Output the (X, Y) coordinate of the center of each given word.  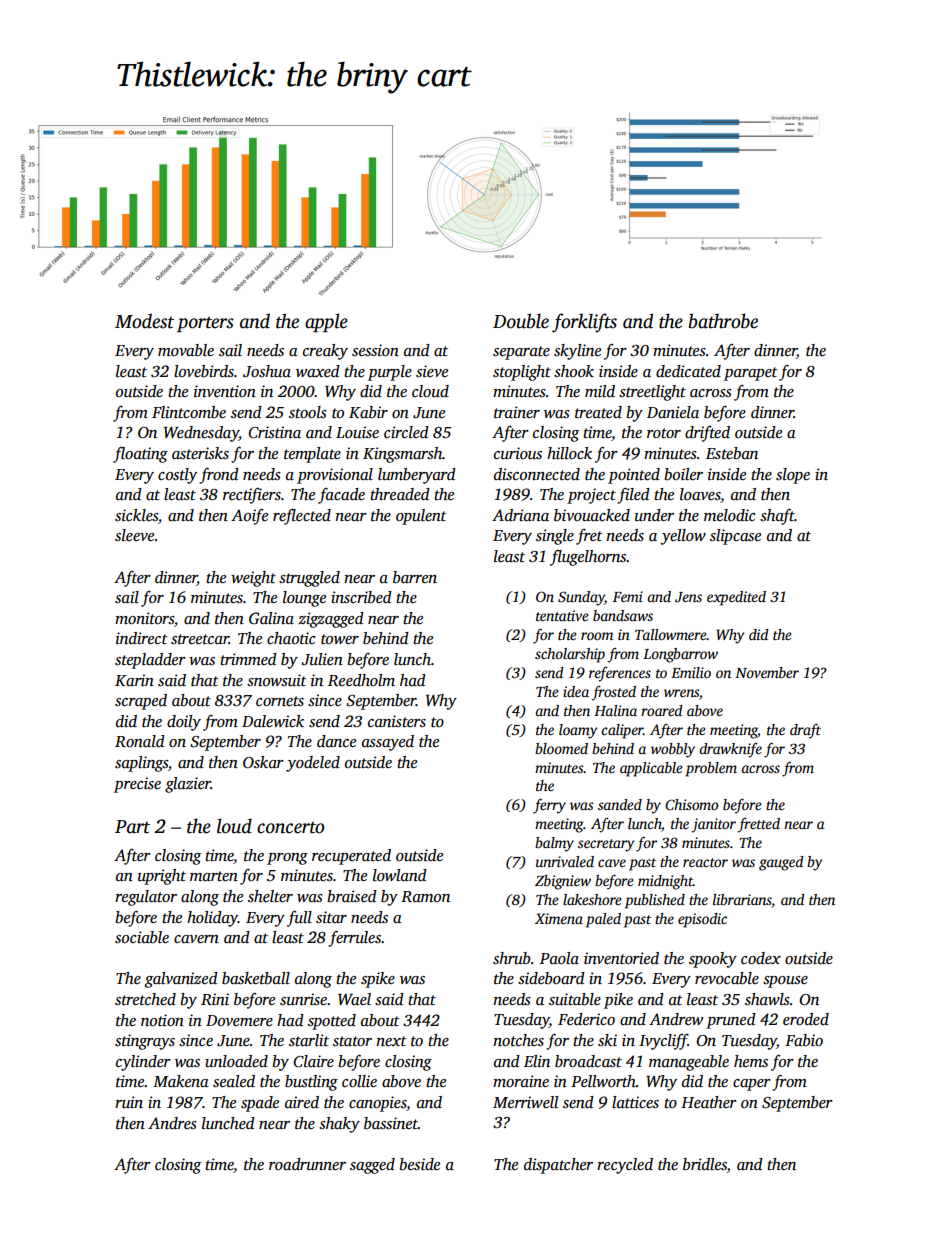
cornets (280, 701)
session (375, 350)
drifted (707, 434)
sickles (136, 515)
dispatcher (558, 1166)
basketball (256, 978)
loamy (578, 731)
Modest (144, 321)
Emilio (691, 672)
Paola (559, 958)
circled (406, 432)
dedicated (688, 371)
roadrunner (307, 1164)
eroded (806, 1019)
